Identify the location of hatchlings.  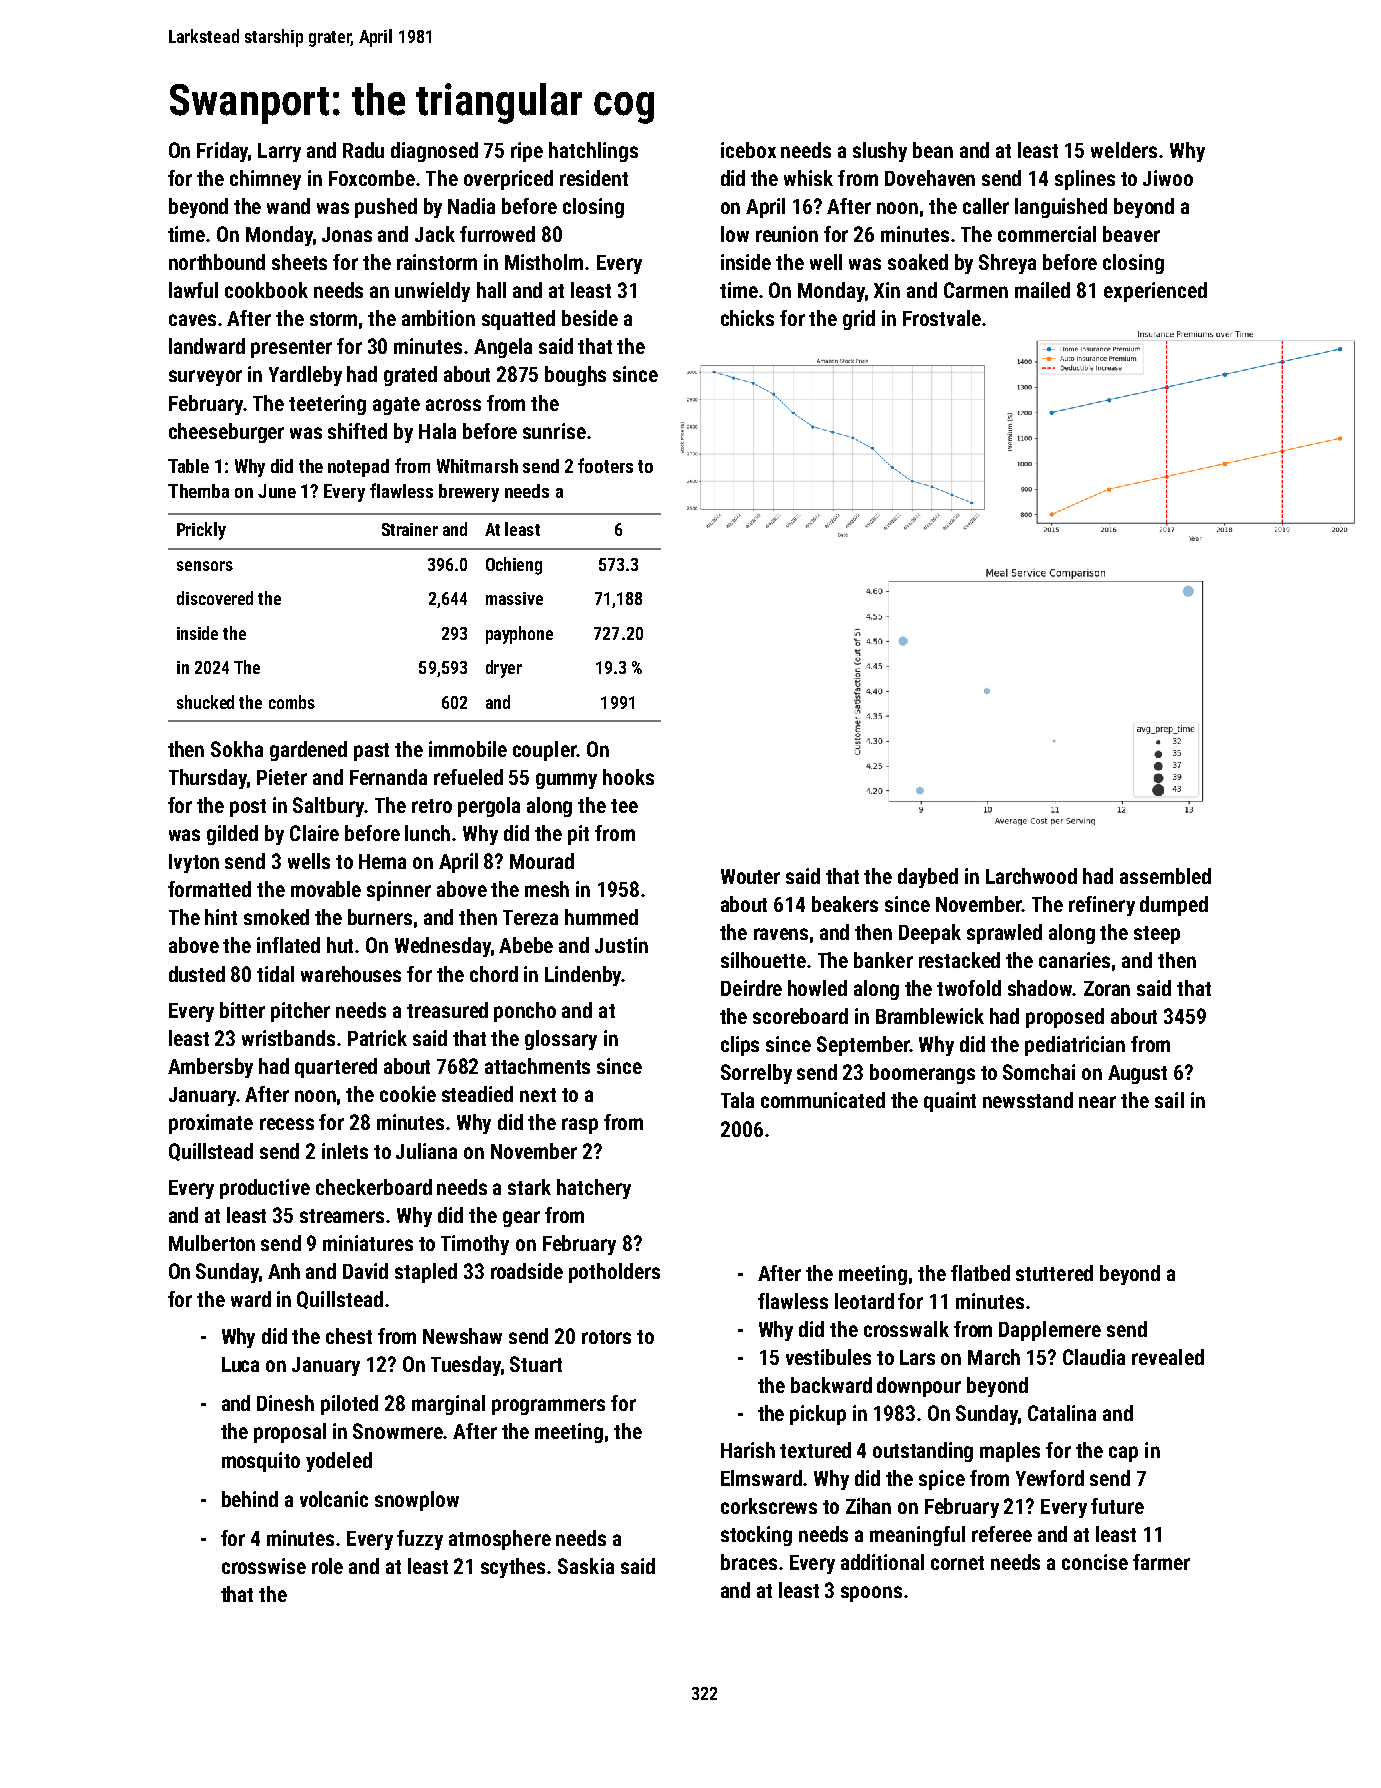
(593, 152).
